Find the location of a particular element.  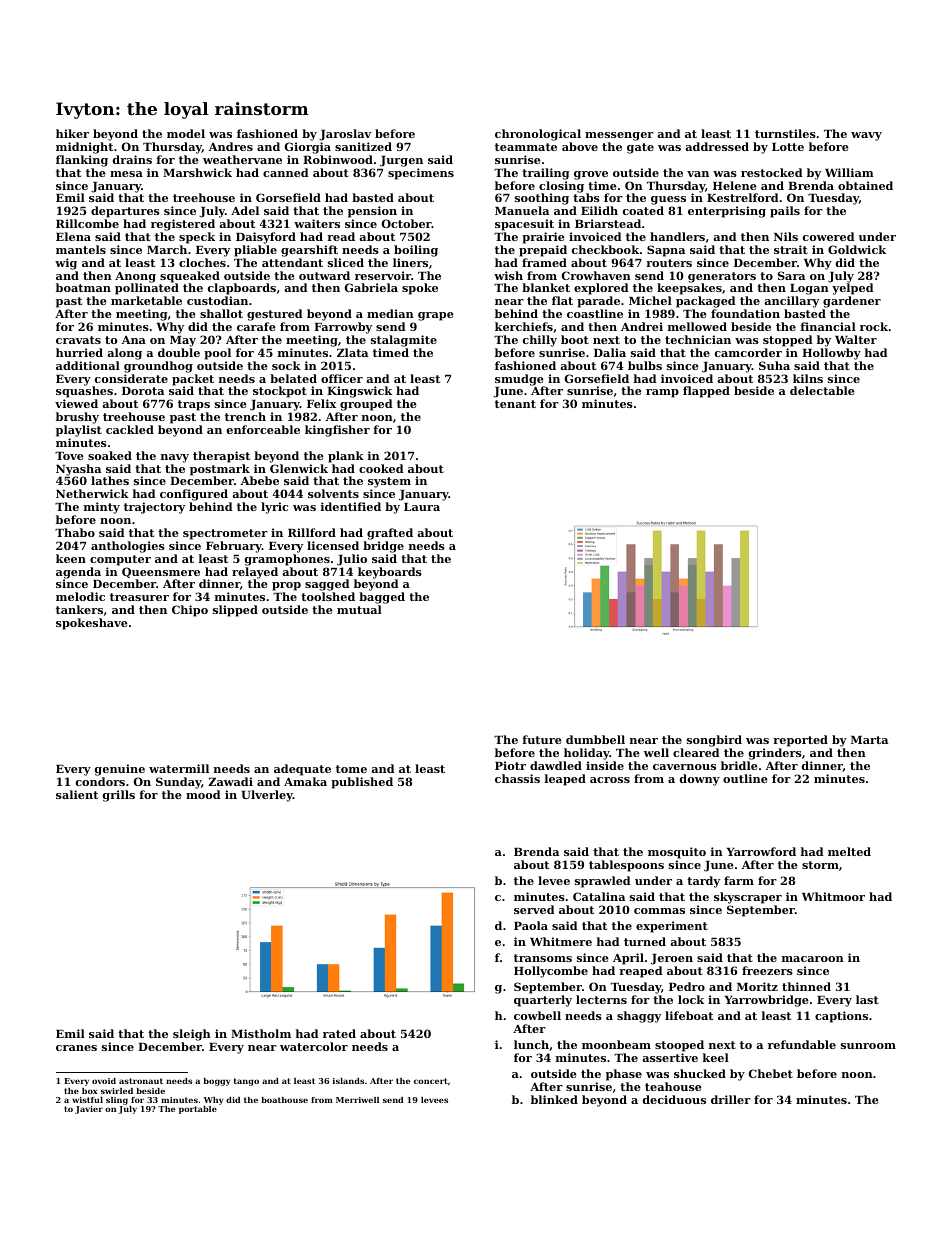

Javier is located at coordinates (89, 1110).
